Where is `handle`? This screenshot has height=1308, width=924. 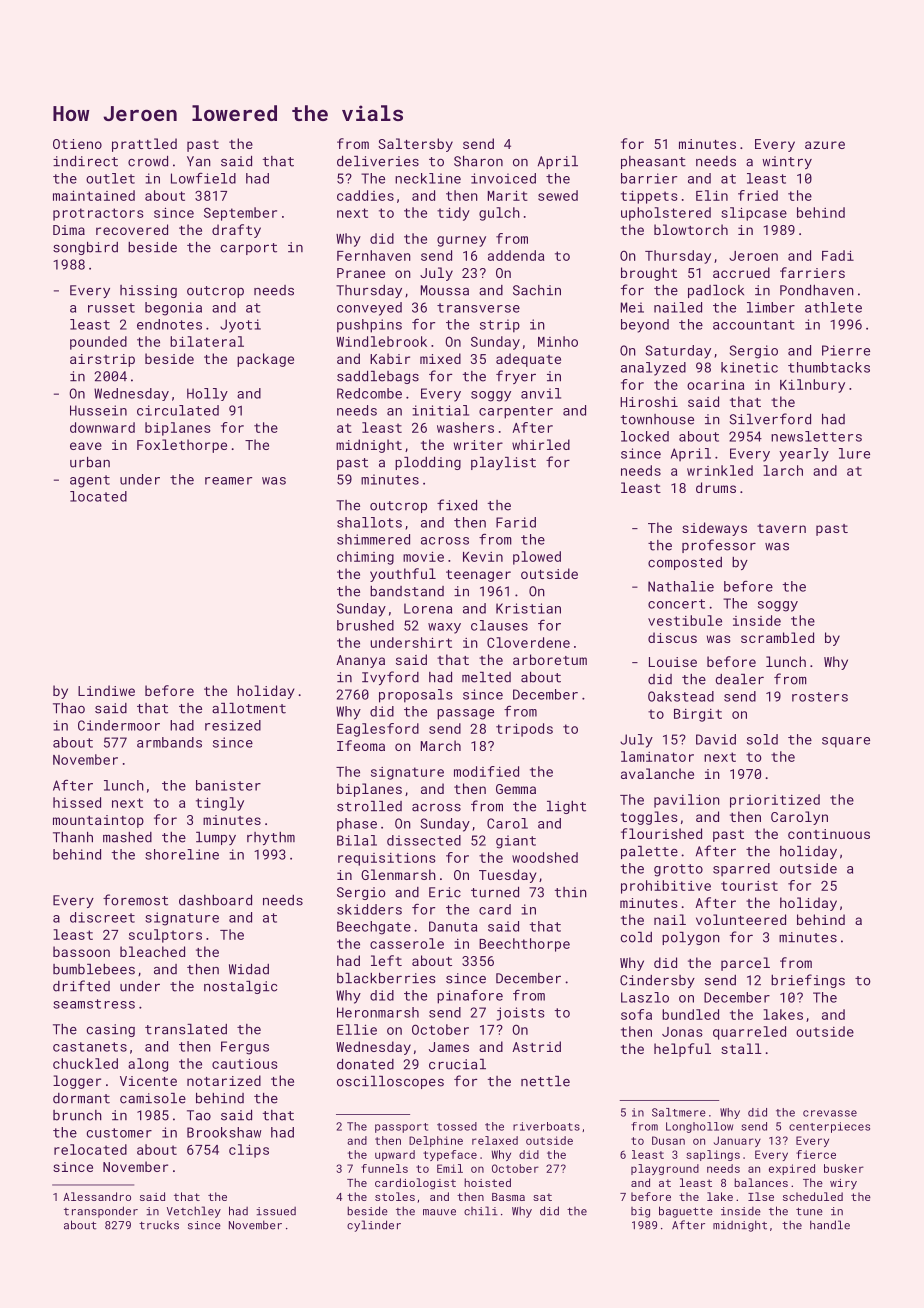 handle is located at coordinates (830, 1225).
